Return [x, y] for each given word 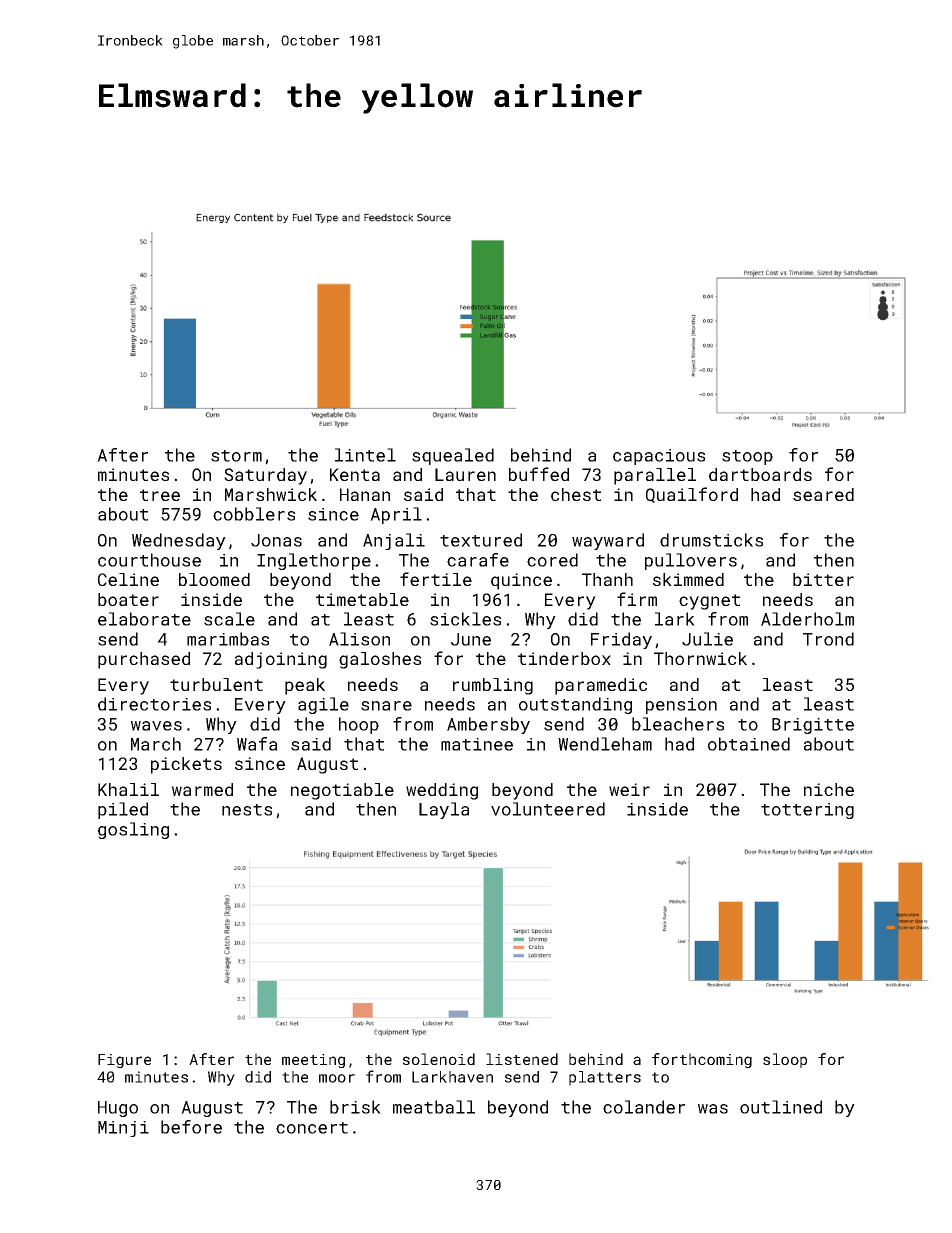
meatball [434, 1107]
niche [829, 789]
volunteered [548, 809]
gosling [133, 830]
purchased [144, 660]
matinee [477, 744]
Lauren [465, 474]
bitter [823, 579]
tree [160, 495]
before [191, 1127]
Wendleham [605, 744]
